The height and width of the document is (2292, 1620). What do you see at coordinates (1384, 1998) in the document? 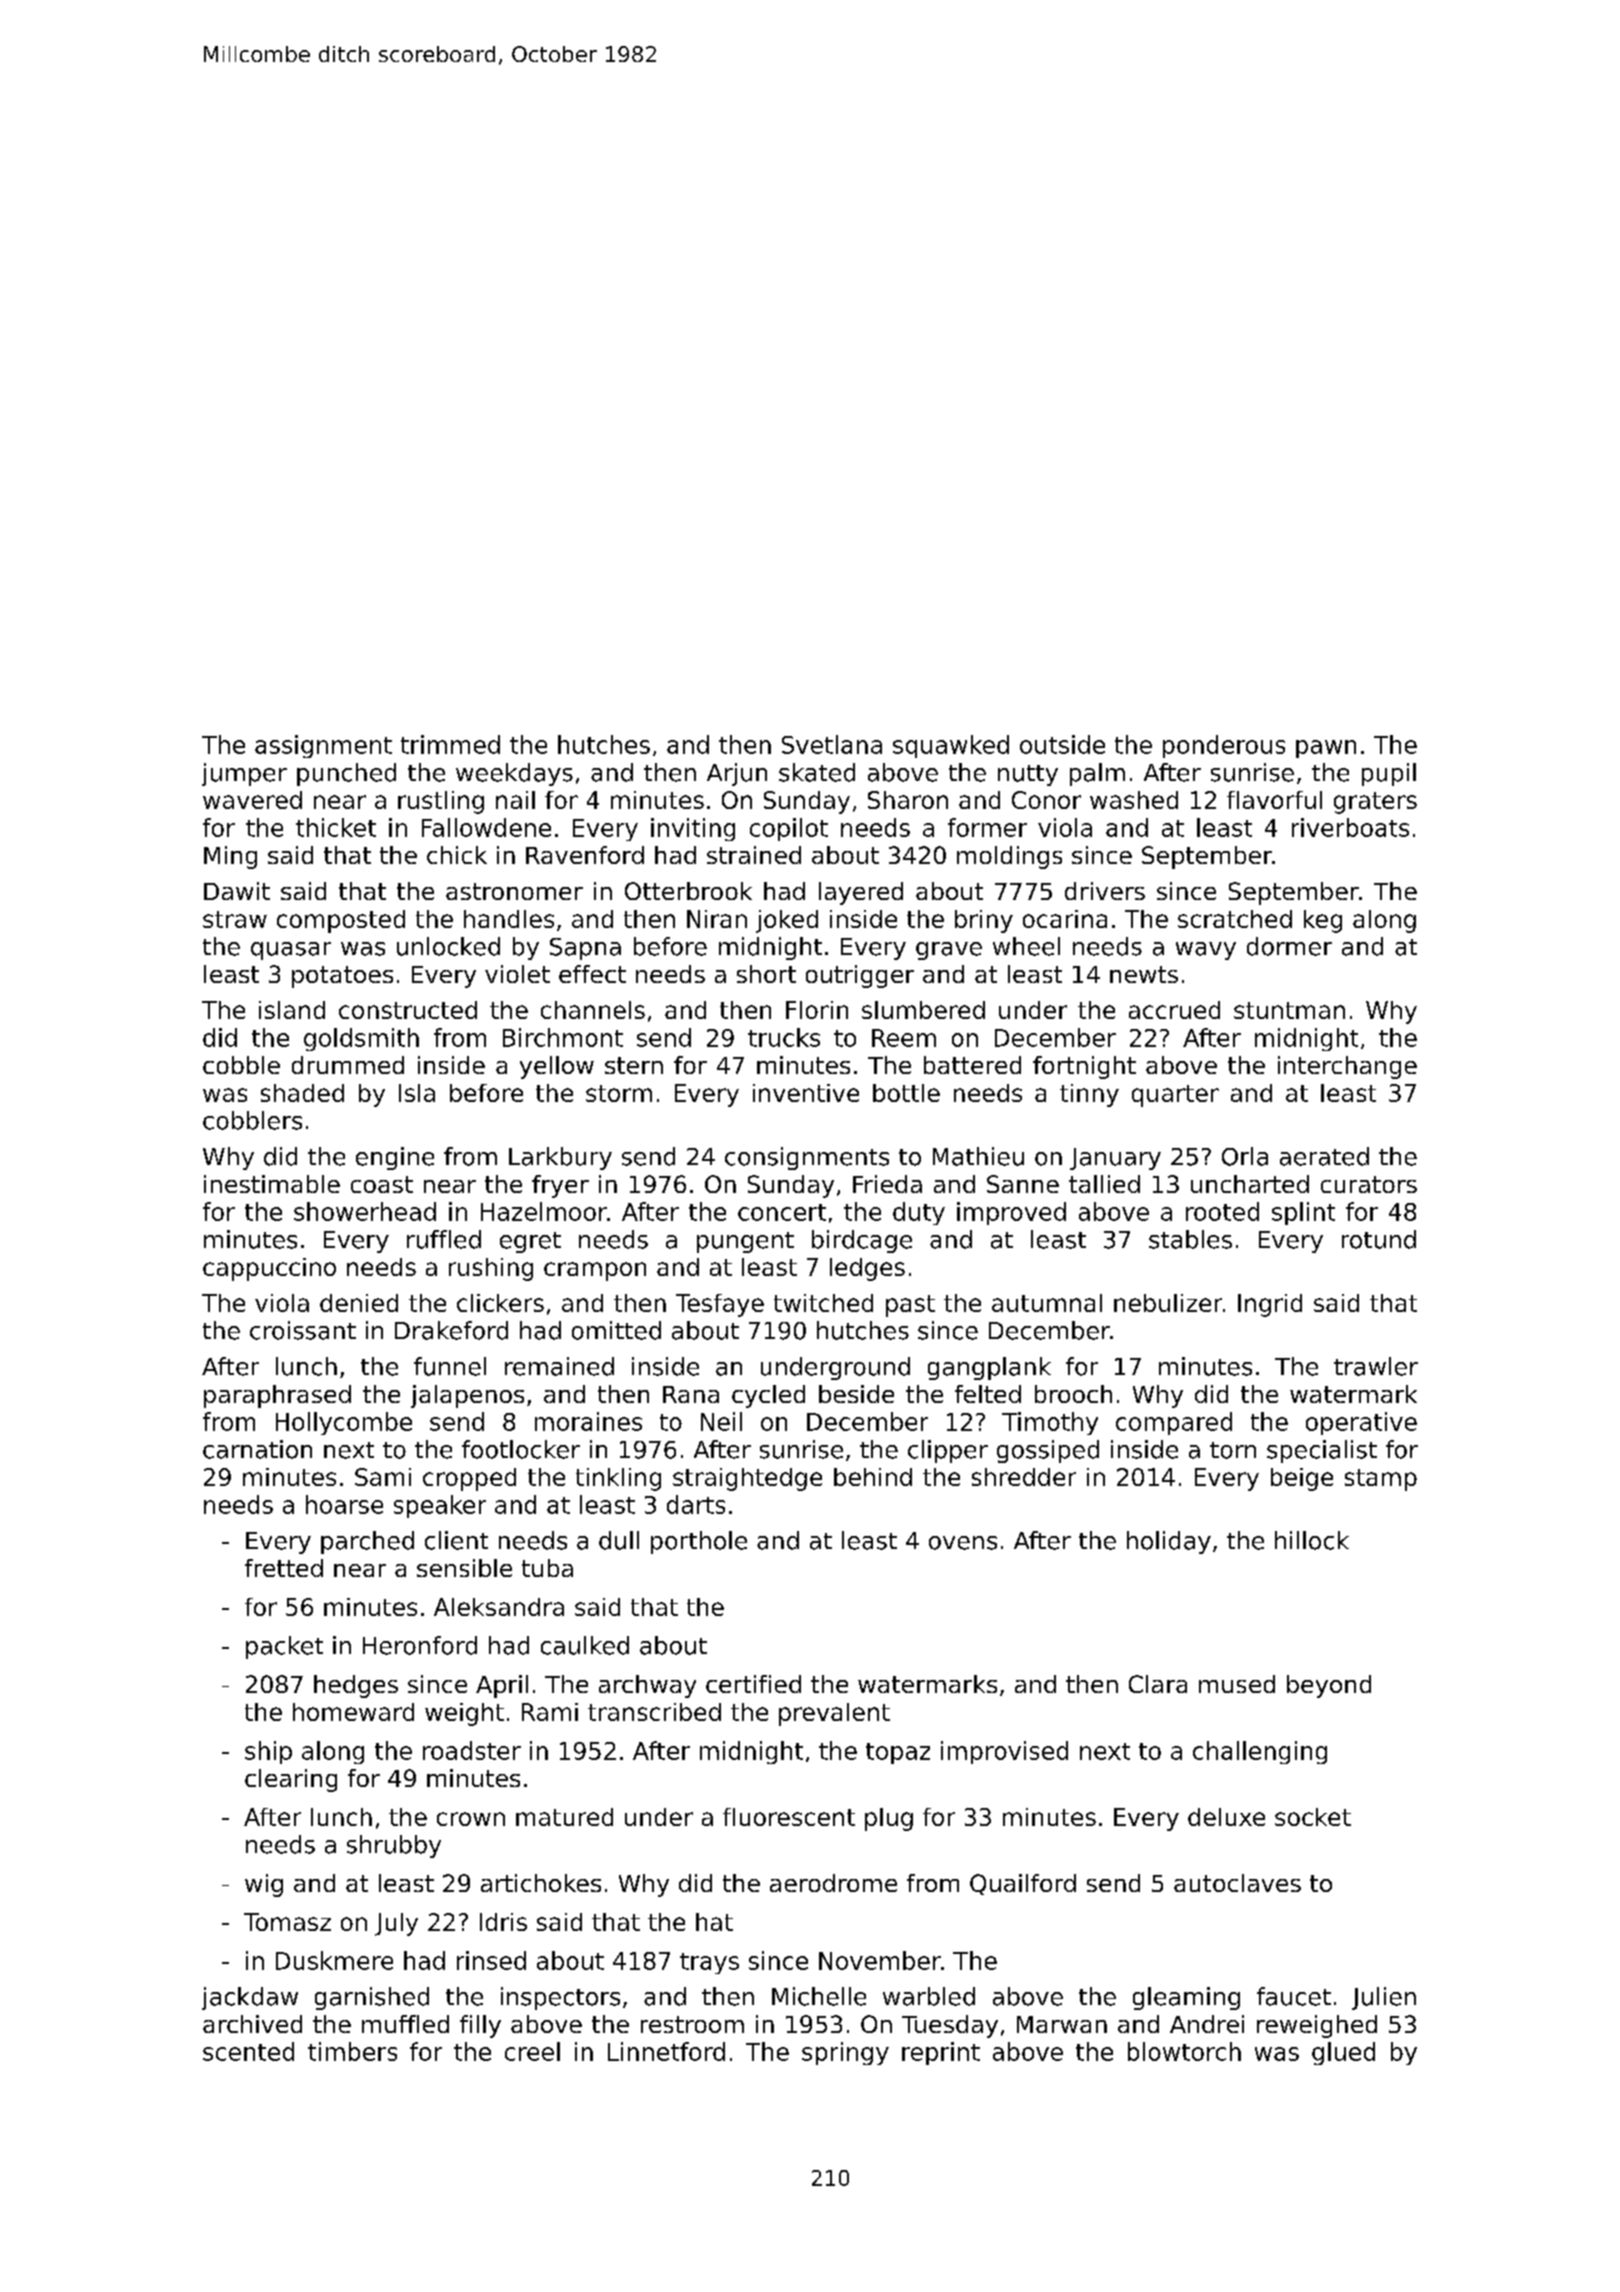
I see `Julien` at bounding box center [1384, 1998].
